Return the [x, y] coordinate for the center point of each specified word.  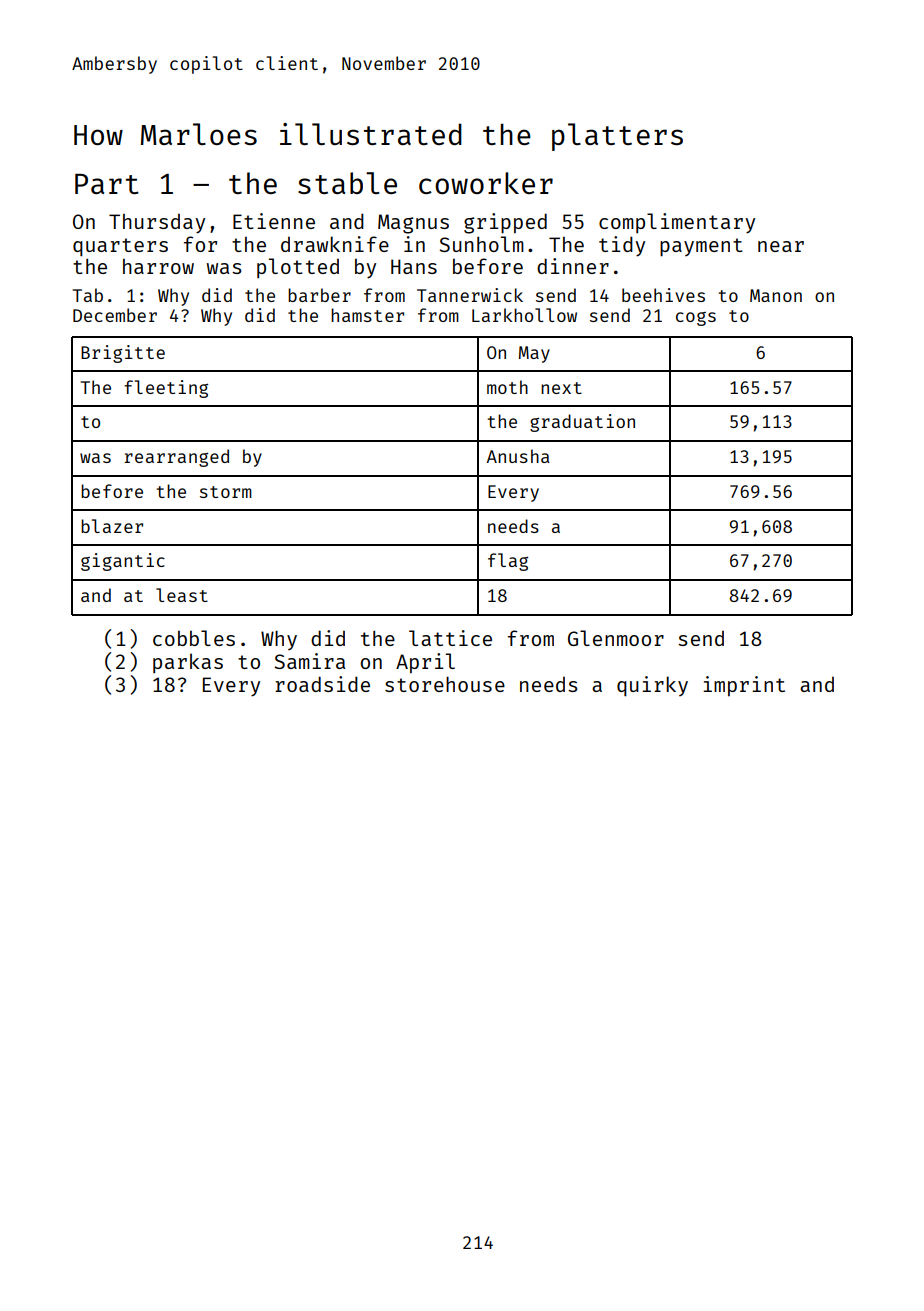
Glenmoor [616, 638]
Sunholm [481, 244]
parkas [188, 663]
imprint [744, 686]
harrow [158, 266]
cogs [696, 319]
